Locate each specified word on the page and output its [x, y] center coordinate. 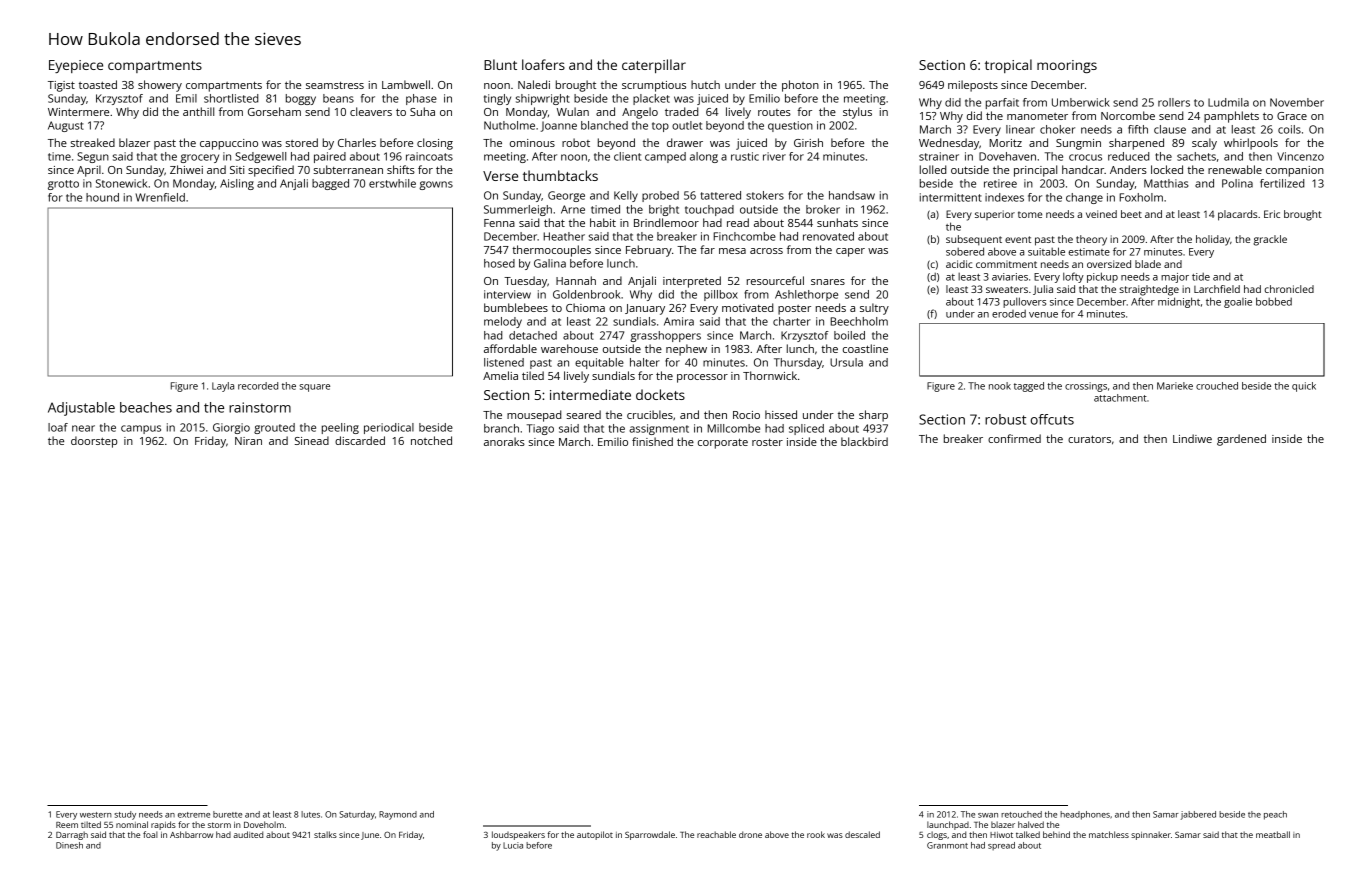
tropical [1008, 66]
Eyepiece [76, 66]
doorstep [94, 442]
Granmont [947, 845]
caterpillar [654, 66]
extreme [194, 815]
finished [652, 441]
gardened [1241, 440]
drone [750, 834]
